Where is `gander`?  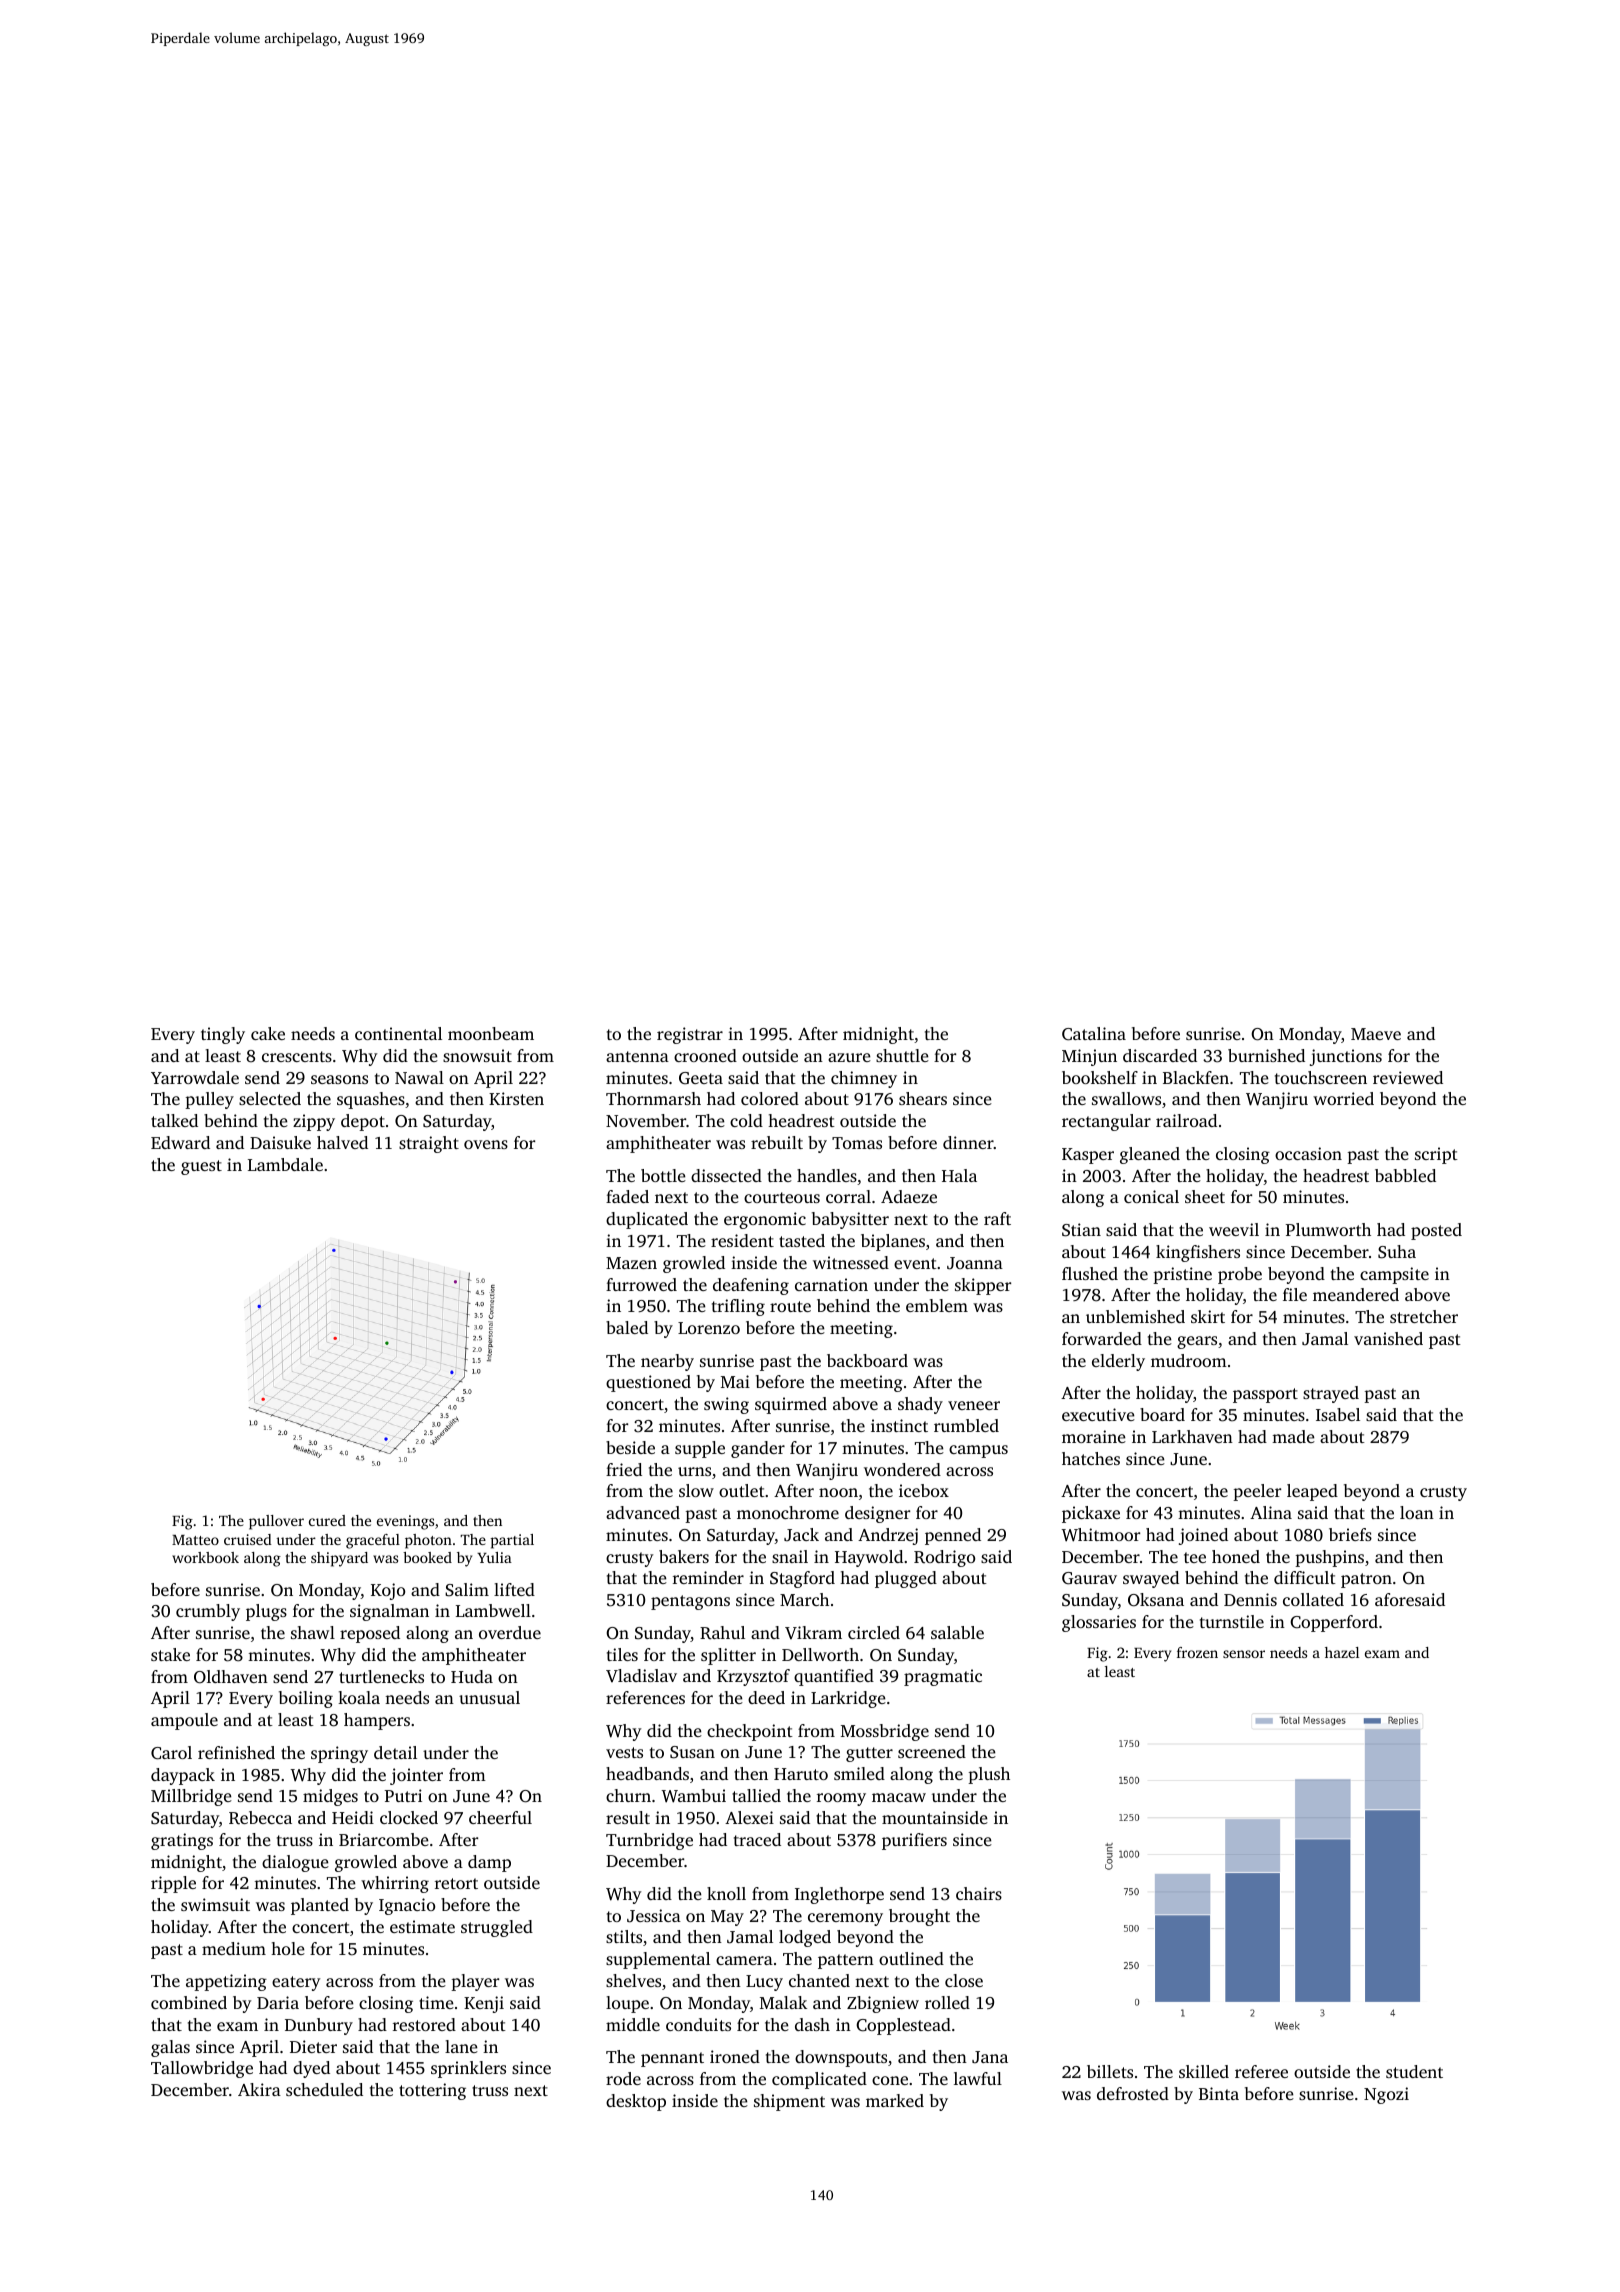
gander is located at coordinates (758, 1449).
